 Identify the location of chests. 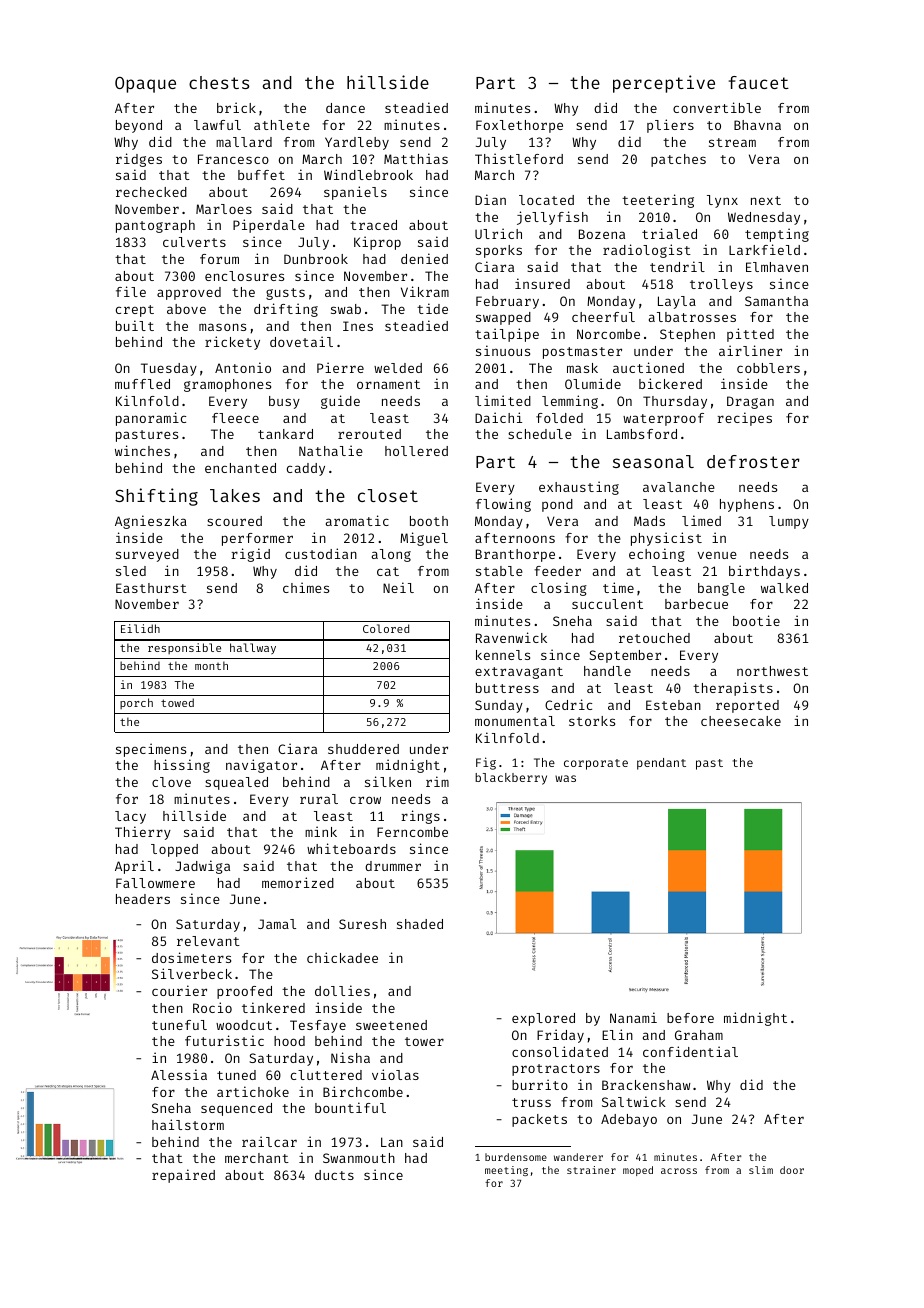
(219, 82).
